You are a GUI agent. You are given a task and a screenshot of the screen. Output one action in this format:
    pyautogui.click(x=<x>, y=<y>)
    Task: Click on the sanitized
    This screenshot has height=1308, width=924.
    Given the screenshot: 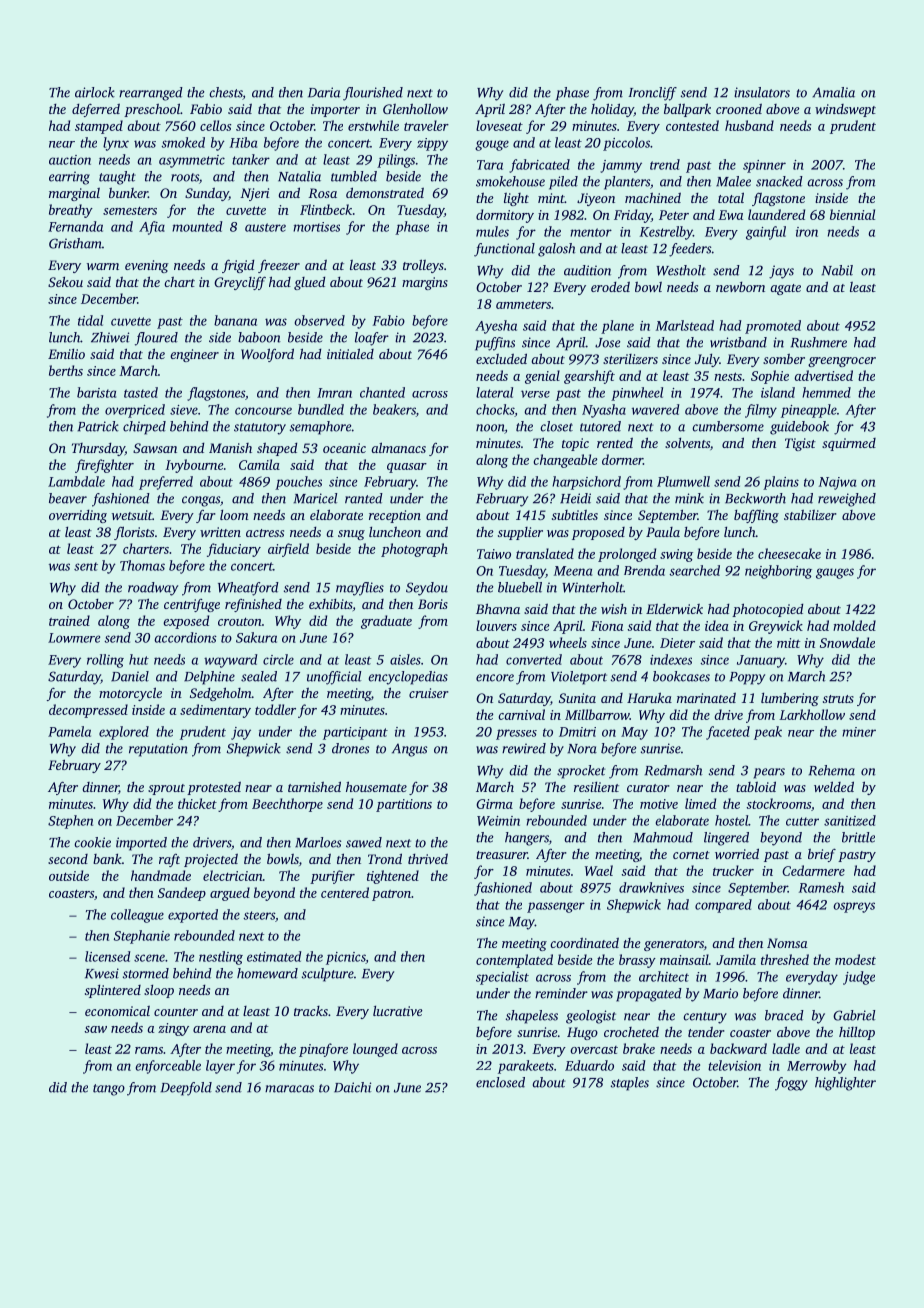 What is the action you would take?
    pyautogui.click(x=850, y=820)
